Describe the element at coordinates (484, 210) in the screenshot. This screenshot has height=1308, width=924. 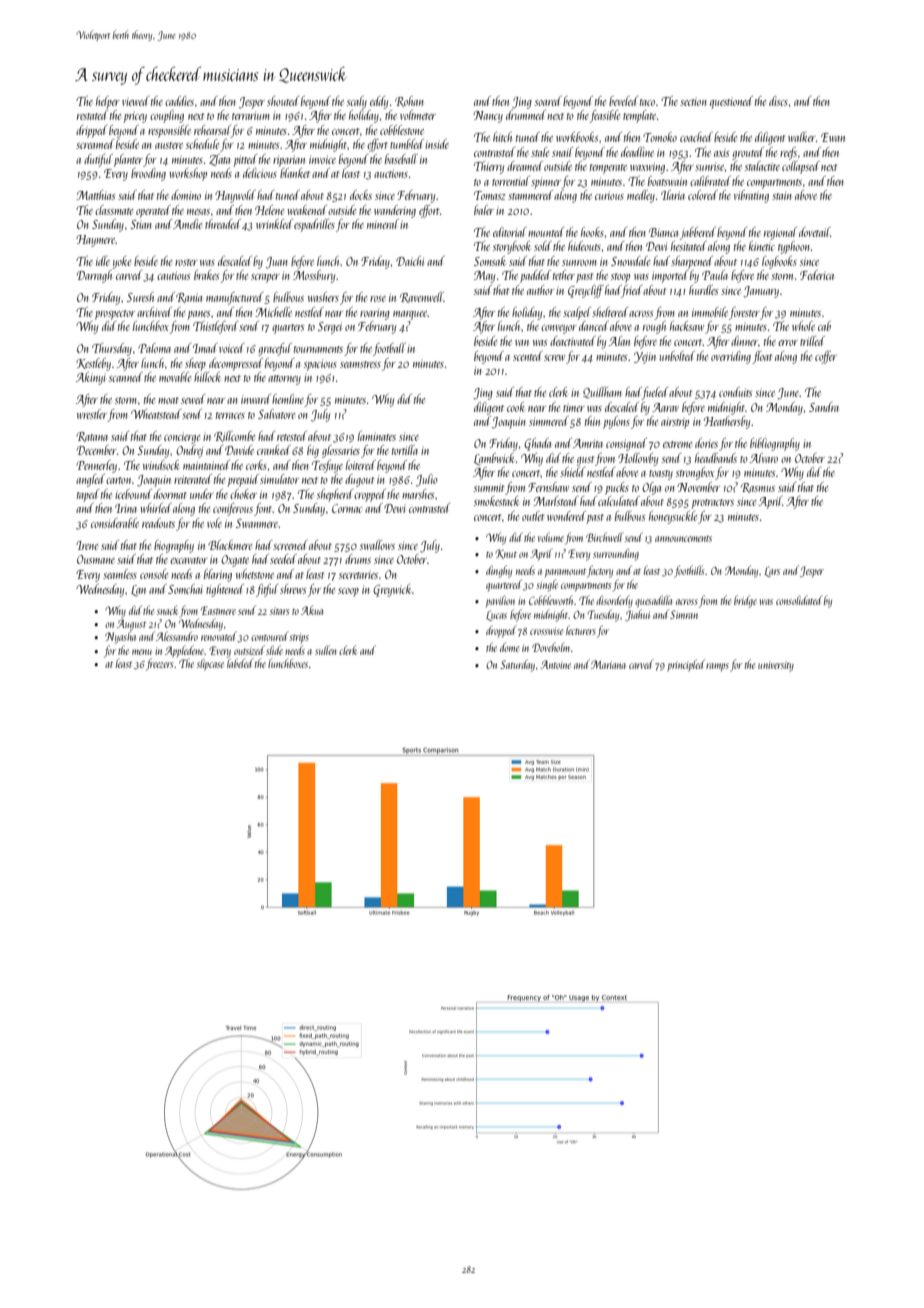
I see `baler` at that location.
